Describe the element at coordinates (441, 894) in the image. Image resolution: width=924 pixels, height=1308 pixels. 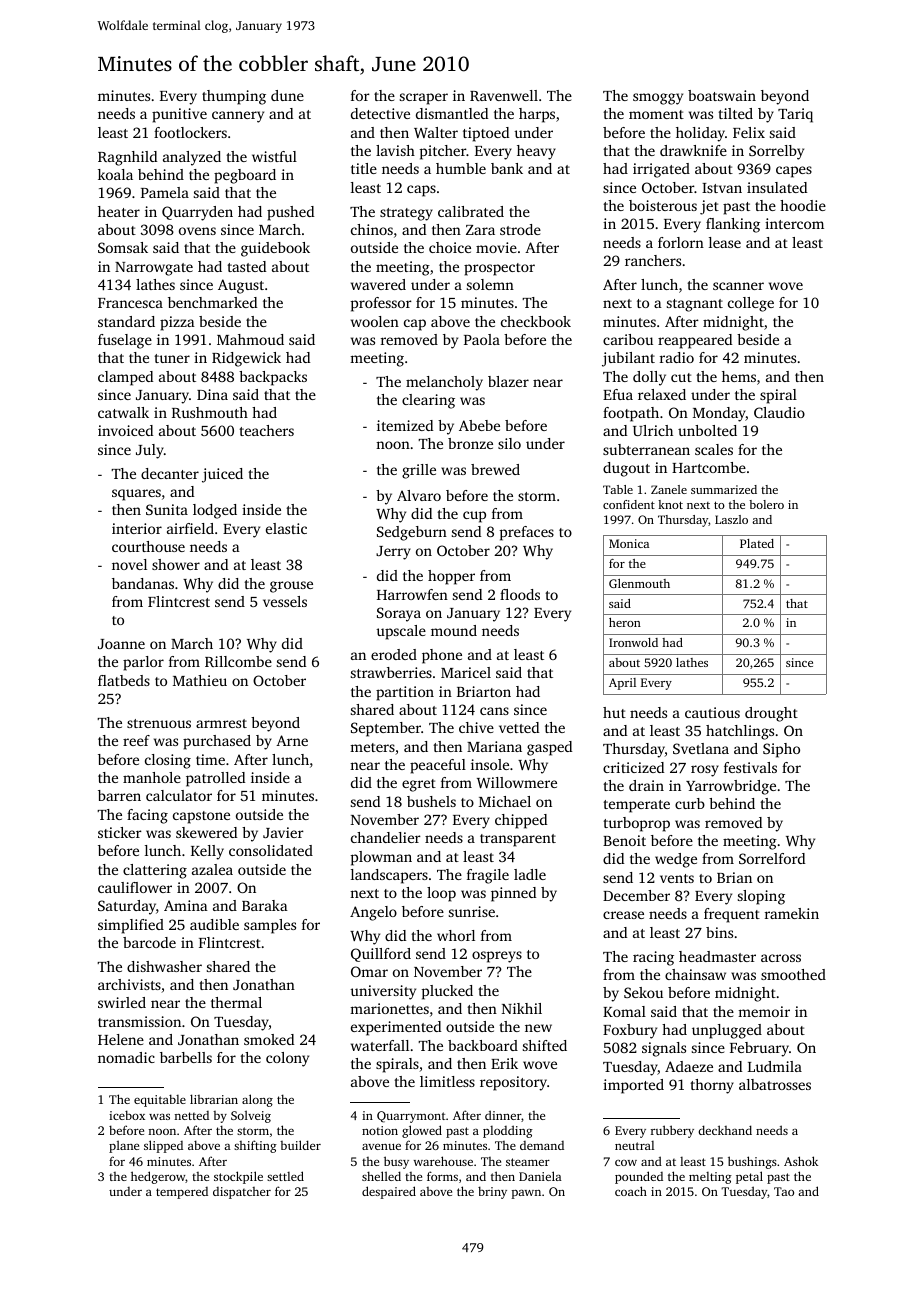
I see `loop` at that location.
